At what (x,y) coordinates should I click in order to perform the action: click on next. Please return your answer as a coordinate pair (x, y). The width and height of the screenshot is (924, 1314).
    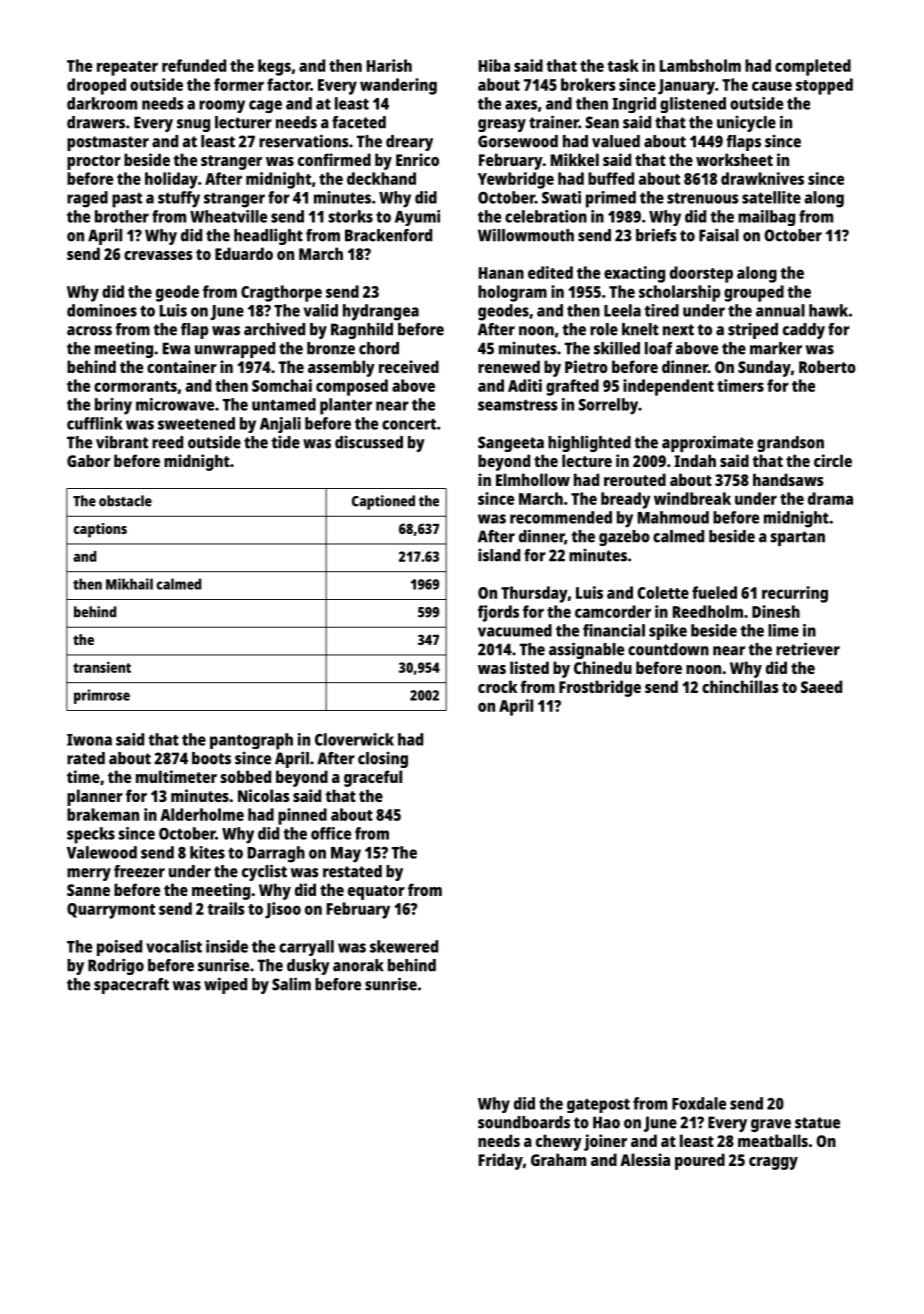
    Looking at the image, I should click on (678, 330).
